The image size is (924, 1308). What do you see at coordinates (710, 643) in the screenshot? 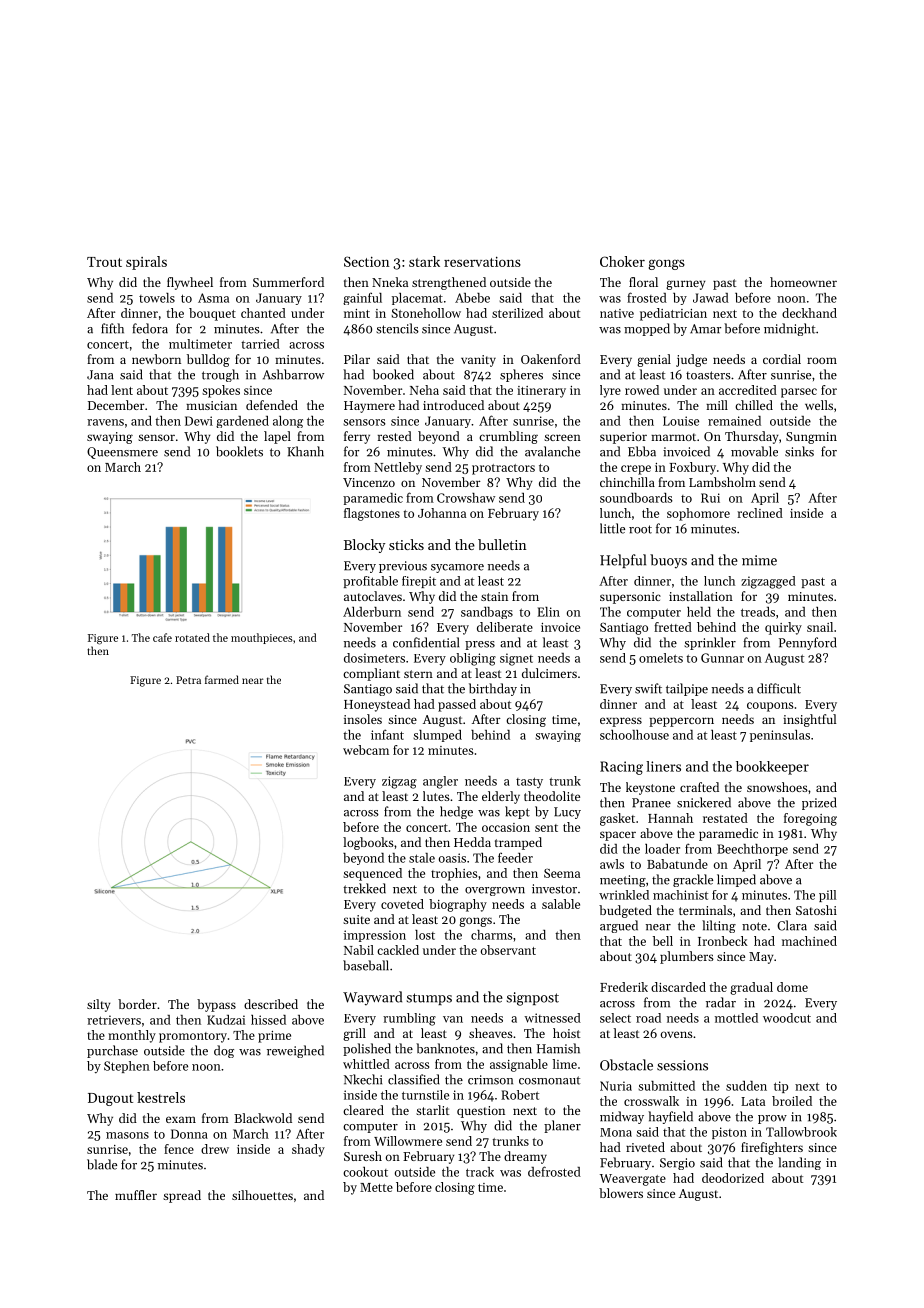
I see `sprinkler` at bounding box center [710, 643].
